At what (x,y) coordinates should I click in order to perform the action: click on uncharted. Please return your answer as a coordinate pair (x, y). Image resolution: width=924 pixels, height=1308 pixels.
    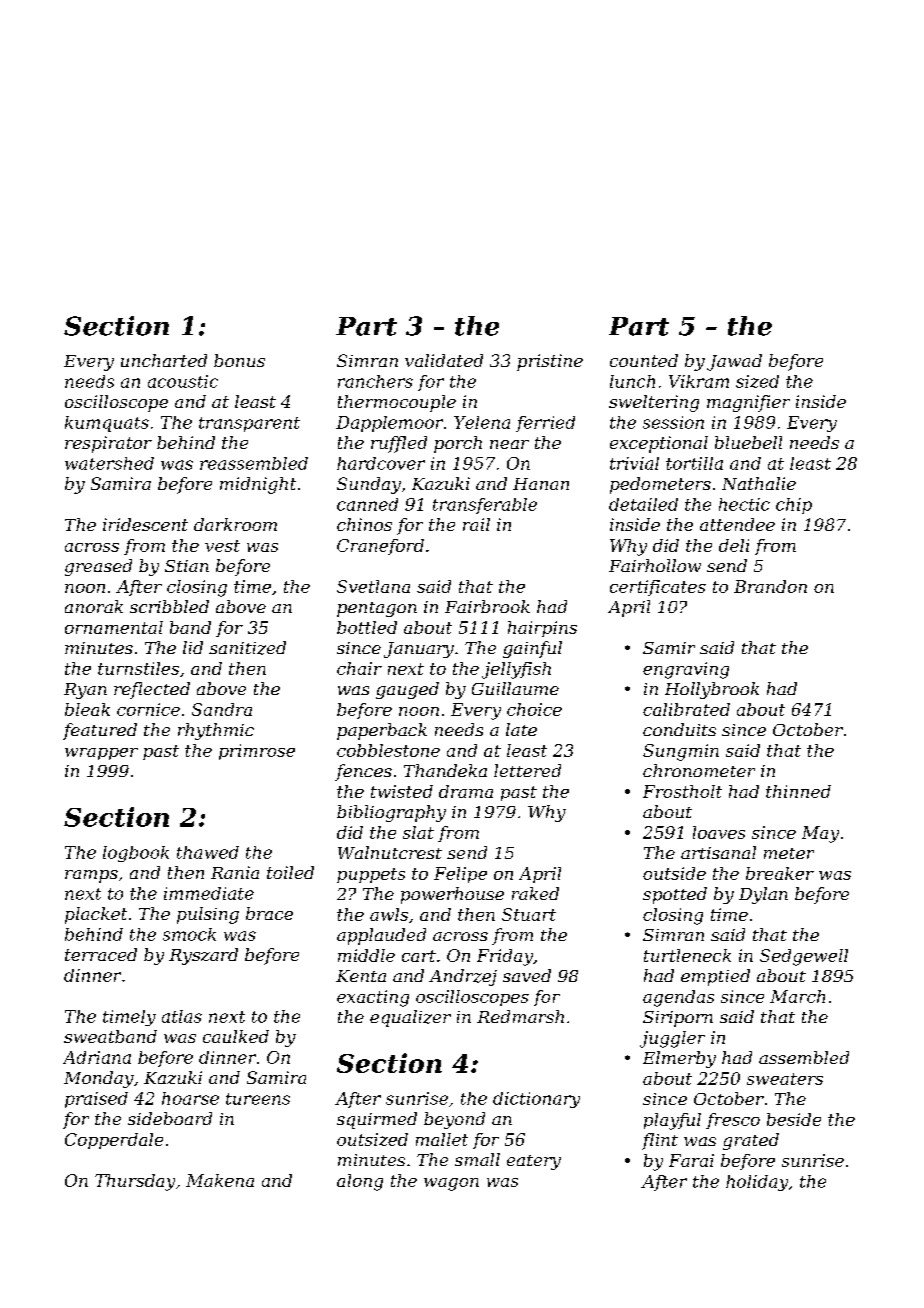
    Looking at the image, I should click on (164, 360).
